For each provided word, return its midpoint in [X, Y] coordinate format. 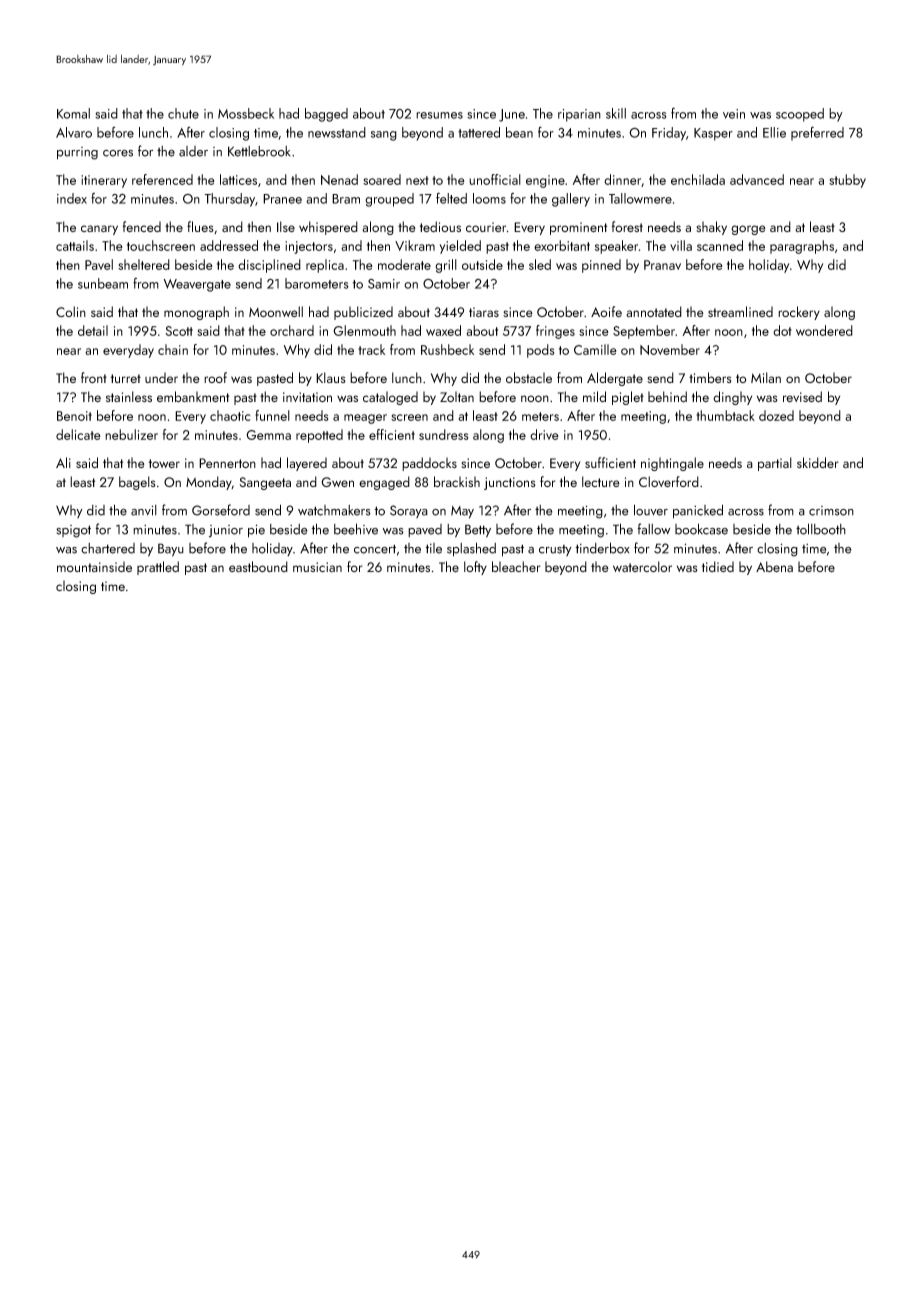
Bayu [171, 550]
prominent [578, 228]
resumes [439, 115]
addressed [229, 245]
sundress [443, 434]
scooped [800, 115]
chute [183, 113]
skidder [818, 462]
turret [126, 378]
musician [317, 567]
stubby [847, 181]
